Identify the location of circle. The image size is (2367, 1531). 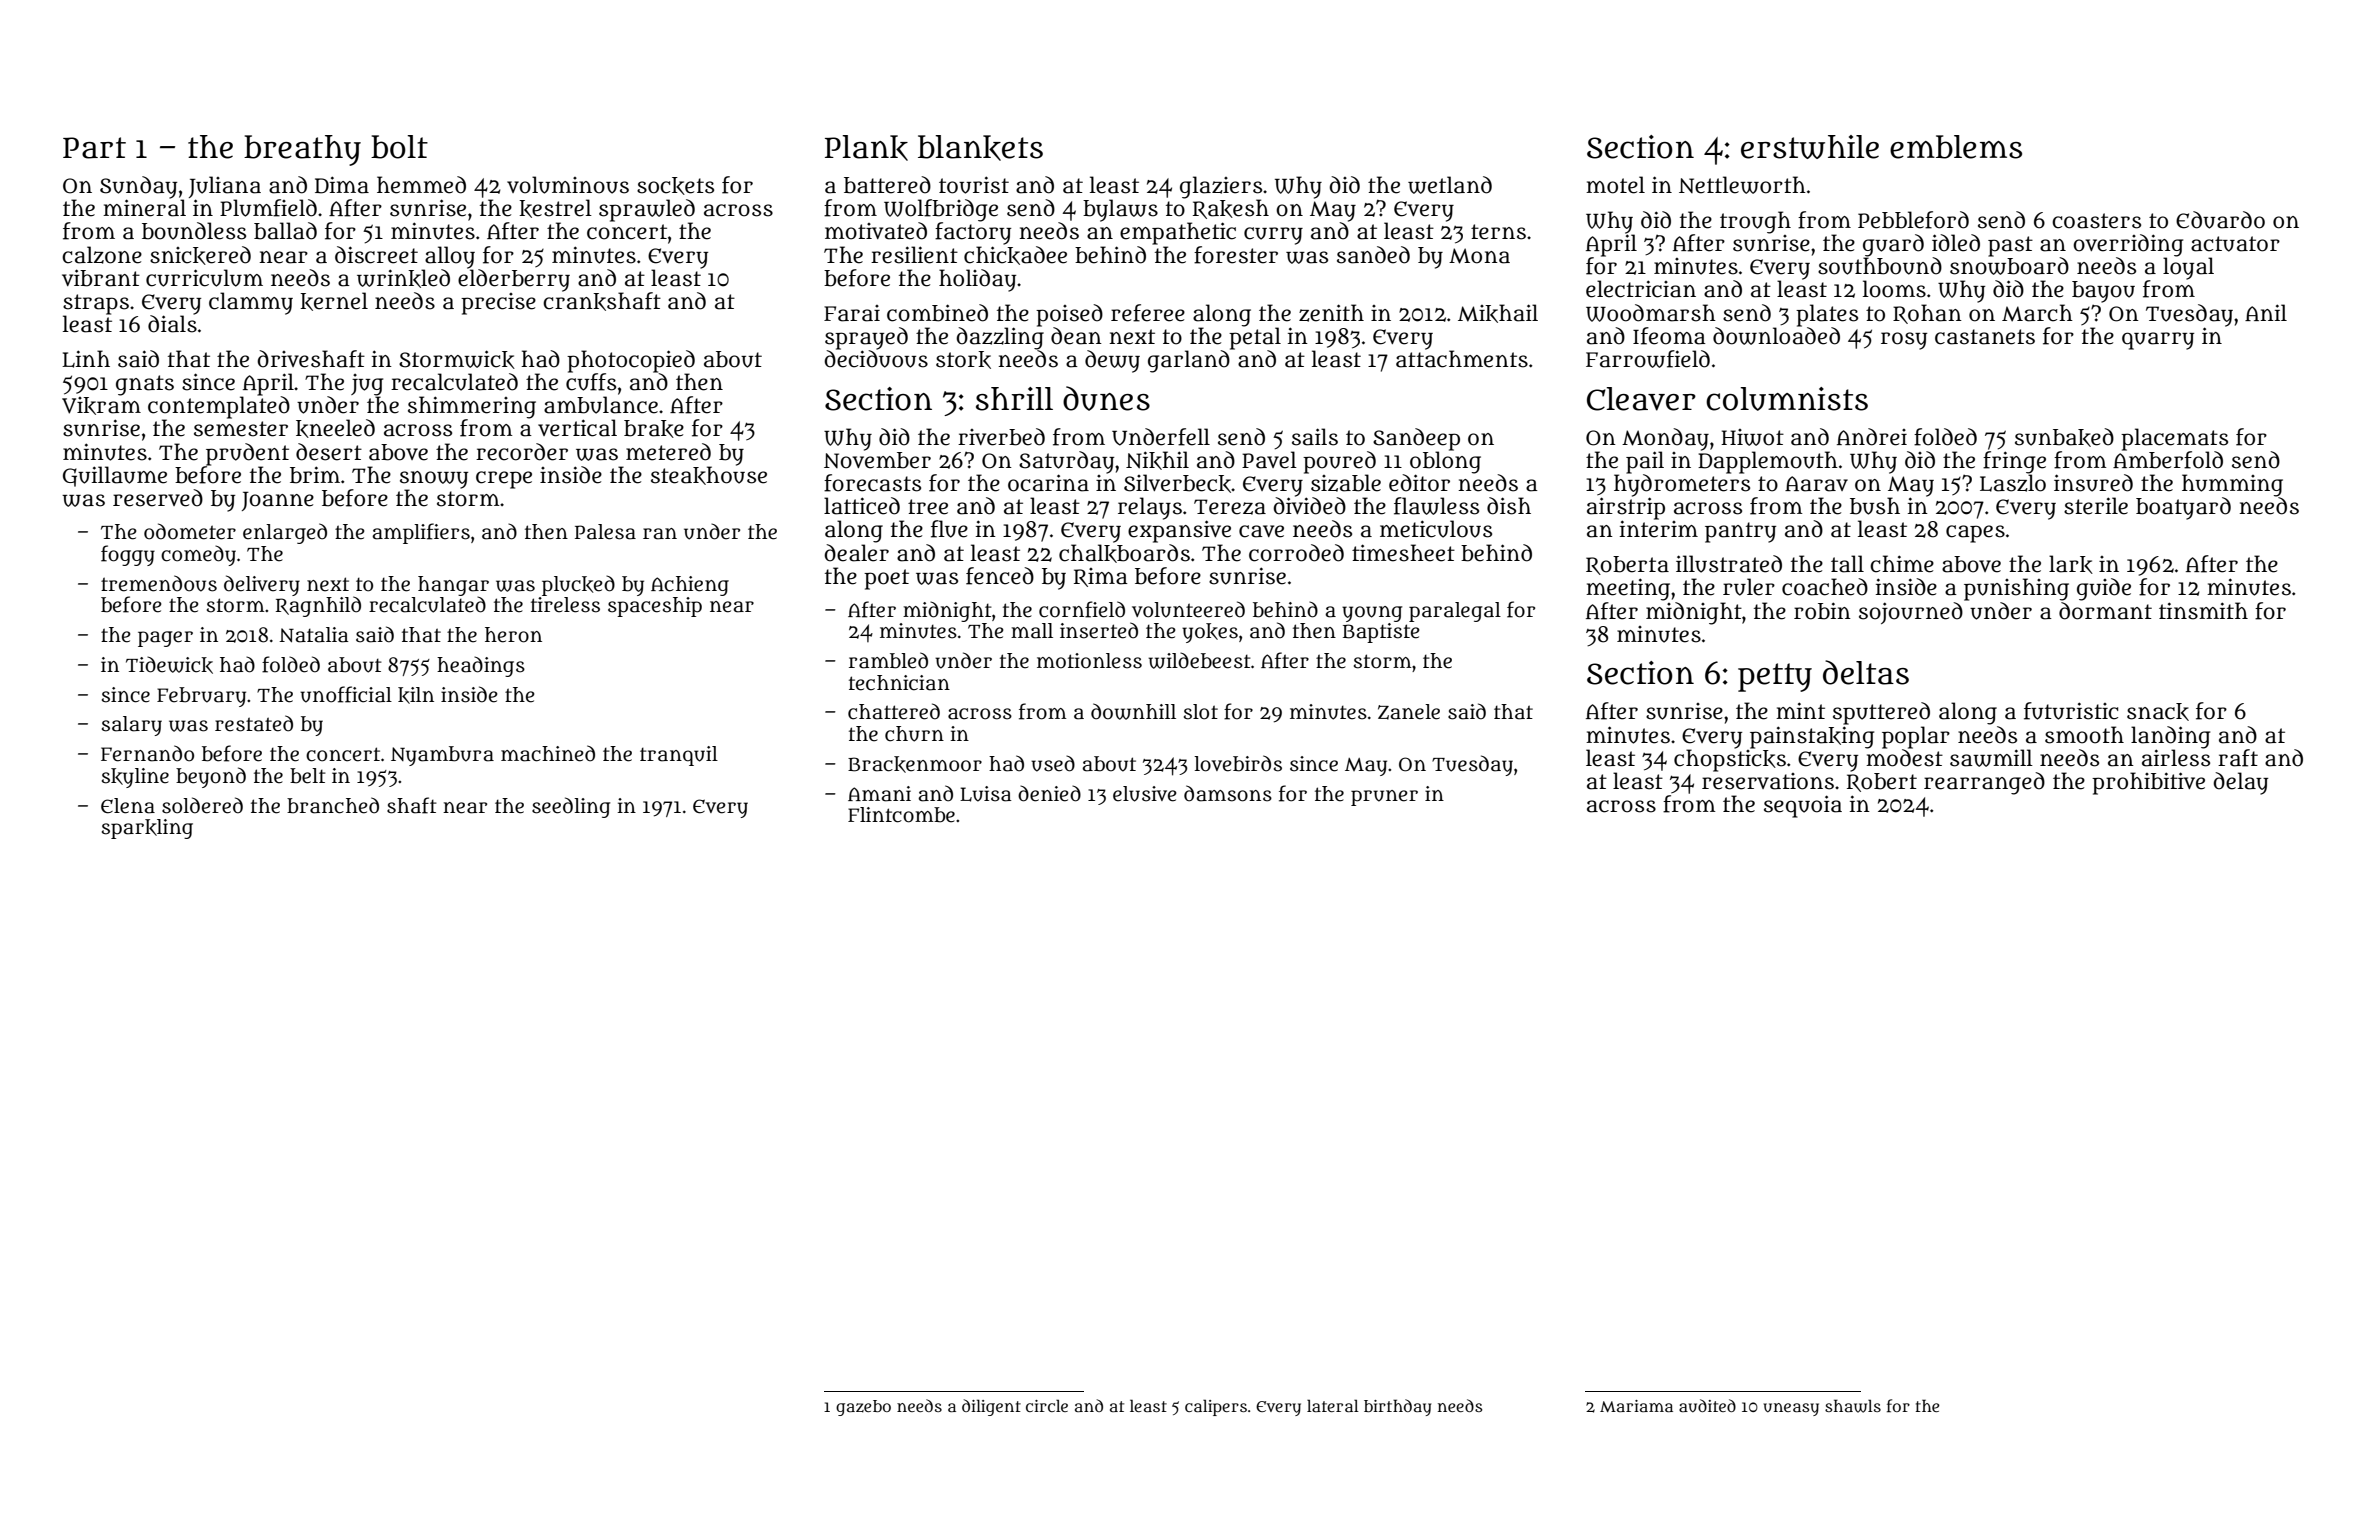
(1047, 1405).
